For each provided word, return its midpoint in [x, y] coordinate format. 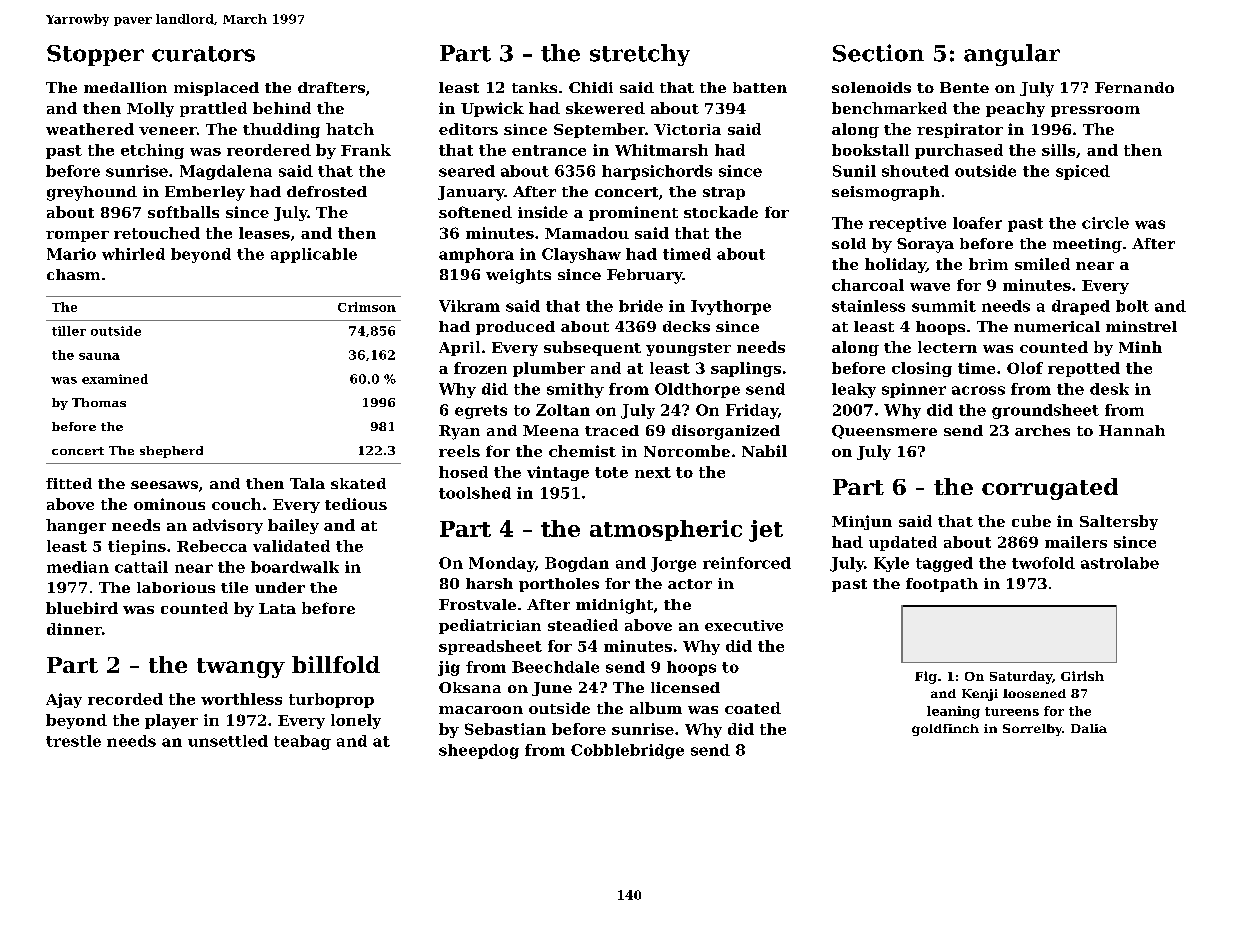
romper [77, 236]
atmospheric [666, 530]
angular [1012, 55]
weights [518, 276]
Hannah [1132, 430]
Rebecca [212, 546]
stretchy [640, 55]
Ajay [64, 700]
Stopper [95, 55]
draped [1081, 307]
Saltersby [1119, 522]
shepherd [171, 452]
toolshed [475, 493]
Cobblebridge [627, 751]
